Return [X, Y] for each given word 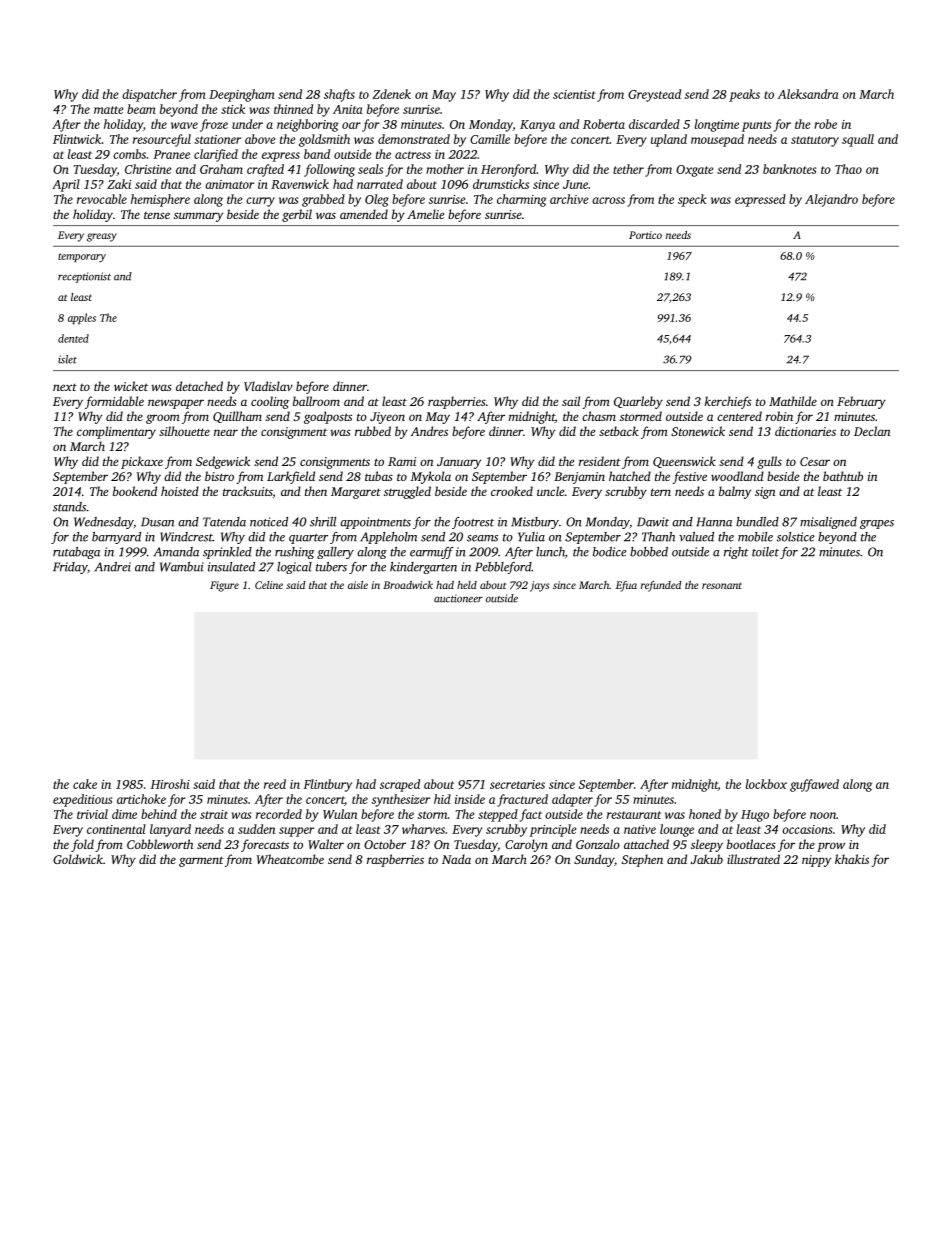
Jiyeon [387, 418]
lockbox [766, 784]
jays [539, 586]
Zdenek [391, 94]
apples [82, 318]
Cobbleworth [160, 844]
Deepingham [242, 95]
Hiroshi [170, 784]
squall [858, 140]
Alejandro [831, 200]
